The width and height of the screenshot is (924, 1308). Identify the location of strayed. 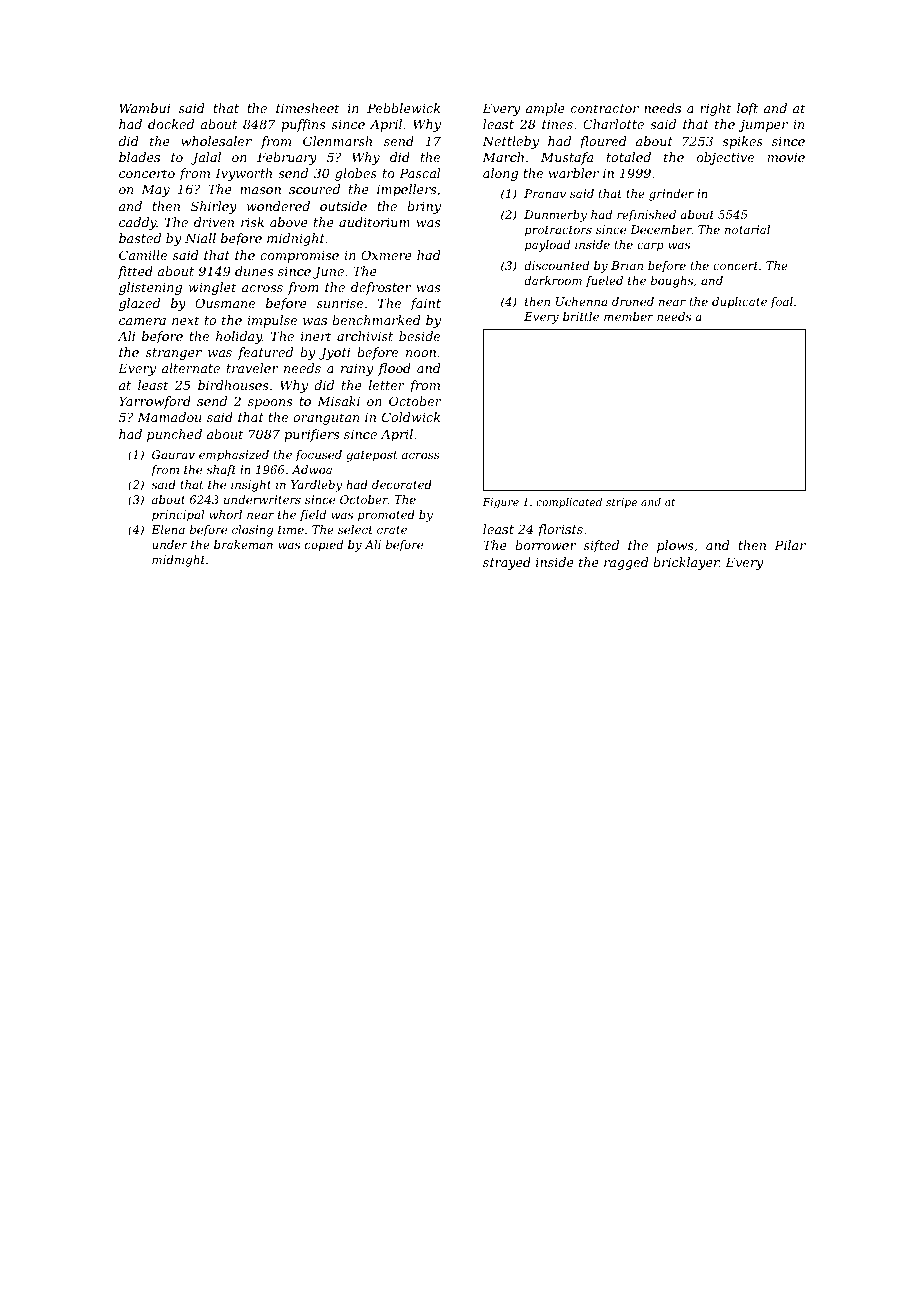
(507, 563).
